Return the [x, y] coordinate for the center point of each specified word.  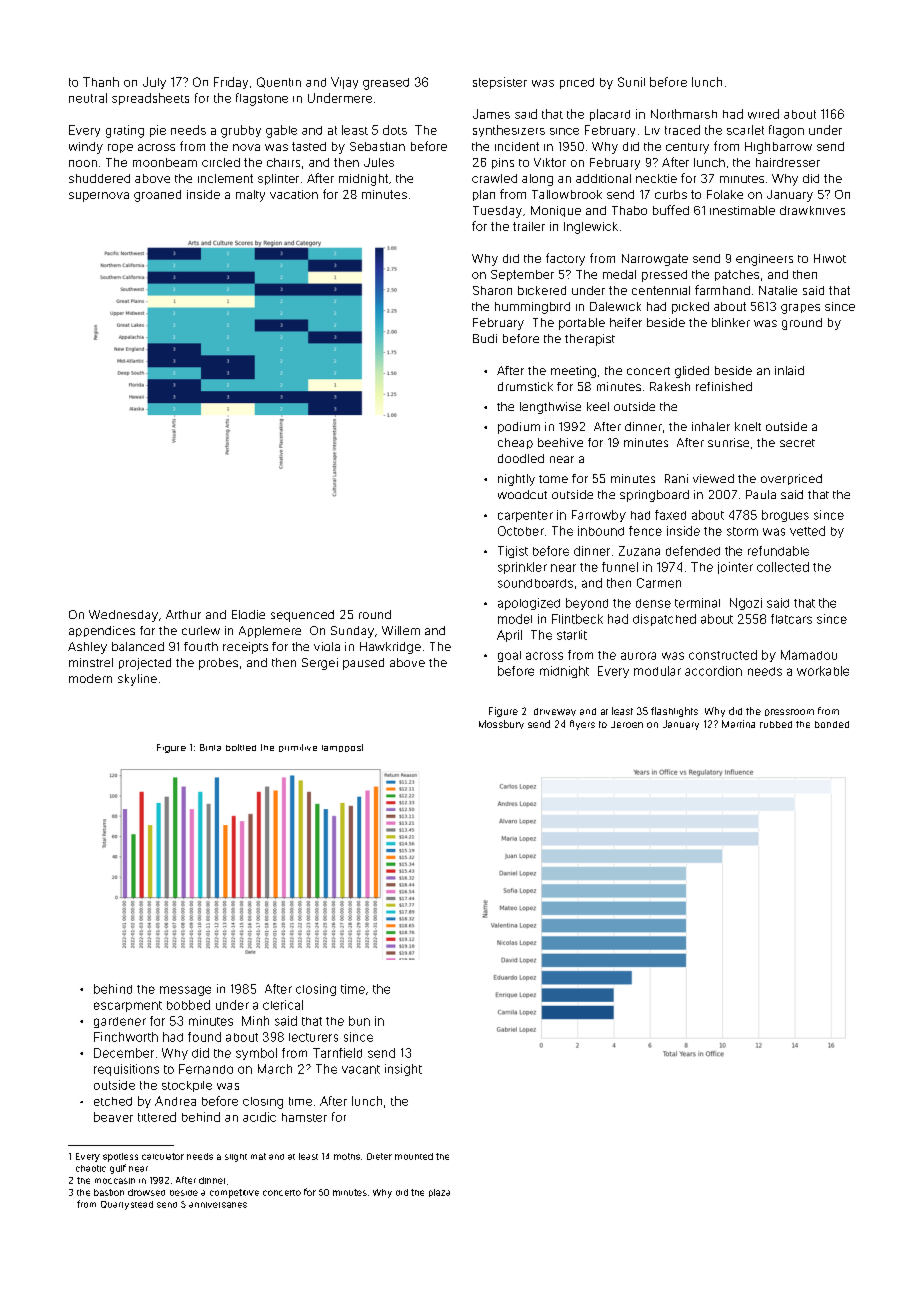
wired [763, 114]
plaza [439, 1193]
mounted [414, 1156]
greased [386, 84]
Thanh [101, 82]
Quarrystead [127, 1205]
